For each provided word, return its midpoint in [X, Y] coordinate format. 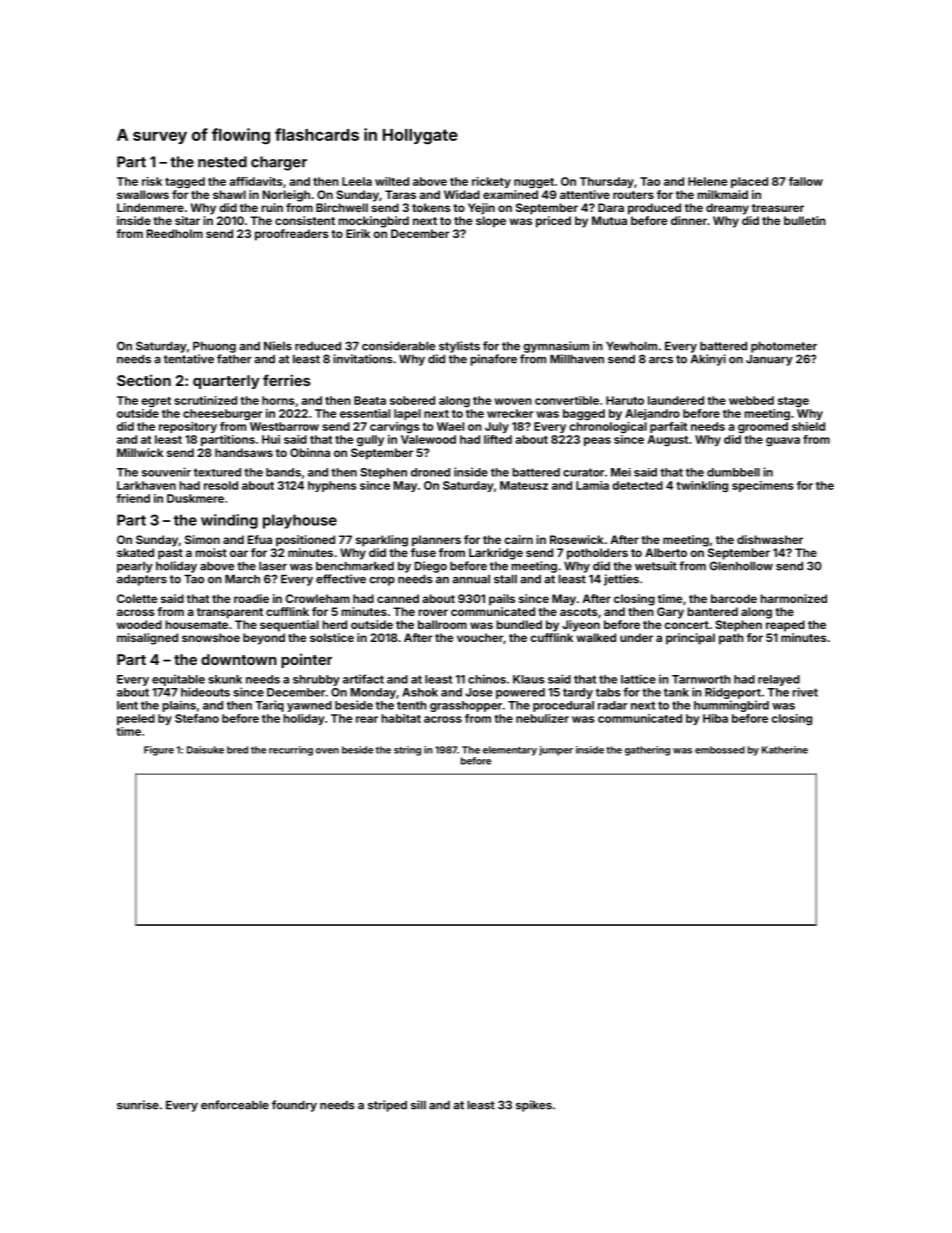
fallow [806, 181]
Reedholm [175, 233]
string [407, 751]
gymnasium [556, 347]
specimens [763, 486]
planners [436, 541]
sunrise [138, 1105]
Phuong [214, 347]
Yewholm [631, 346]
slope [491, 222]
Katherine [785, 750]
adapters [142, 580]
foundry [294, 1106]
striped [387, 1106]
